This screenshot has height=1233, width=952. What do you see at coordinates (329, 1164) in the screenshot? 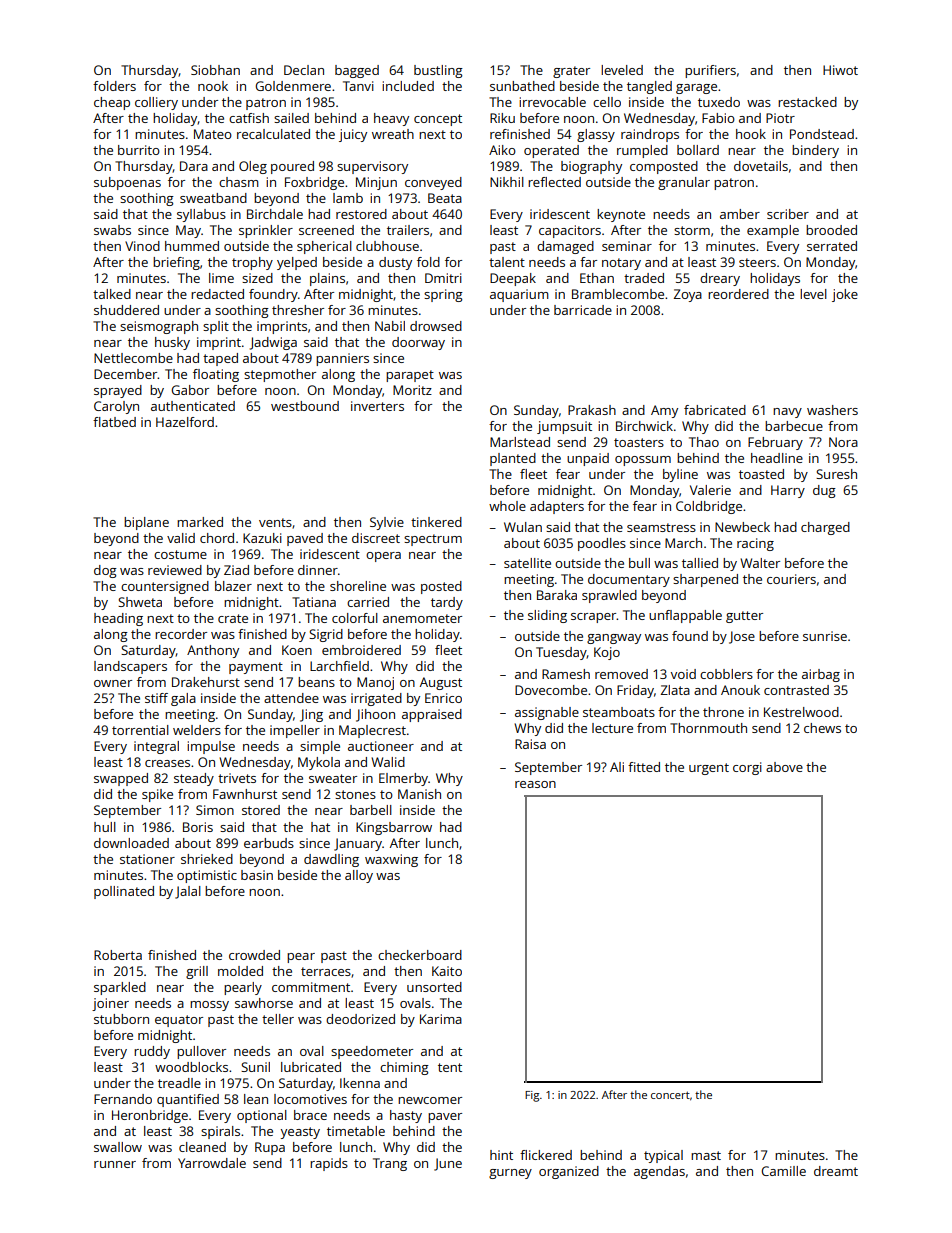
I see `rapids` at bounding box center [329, 1164].
